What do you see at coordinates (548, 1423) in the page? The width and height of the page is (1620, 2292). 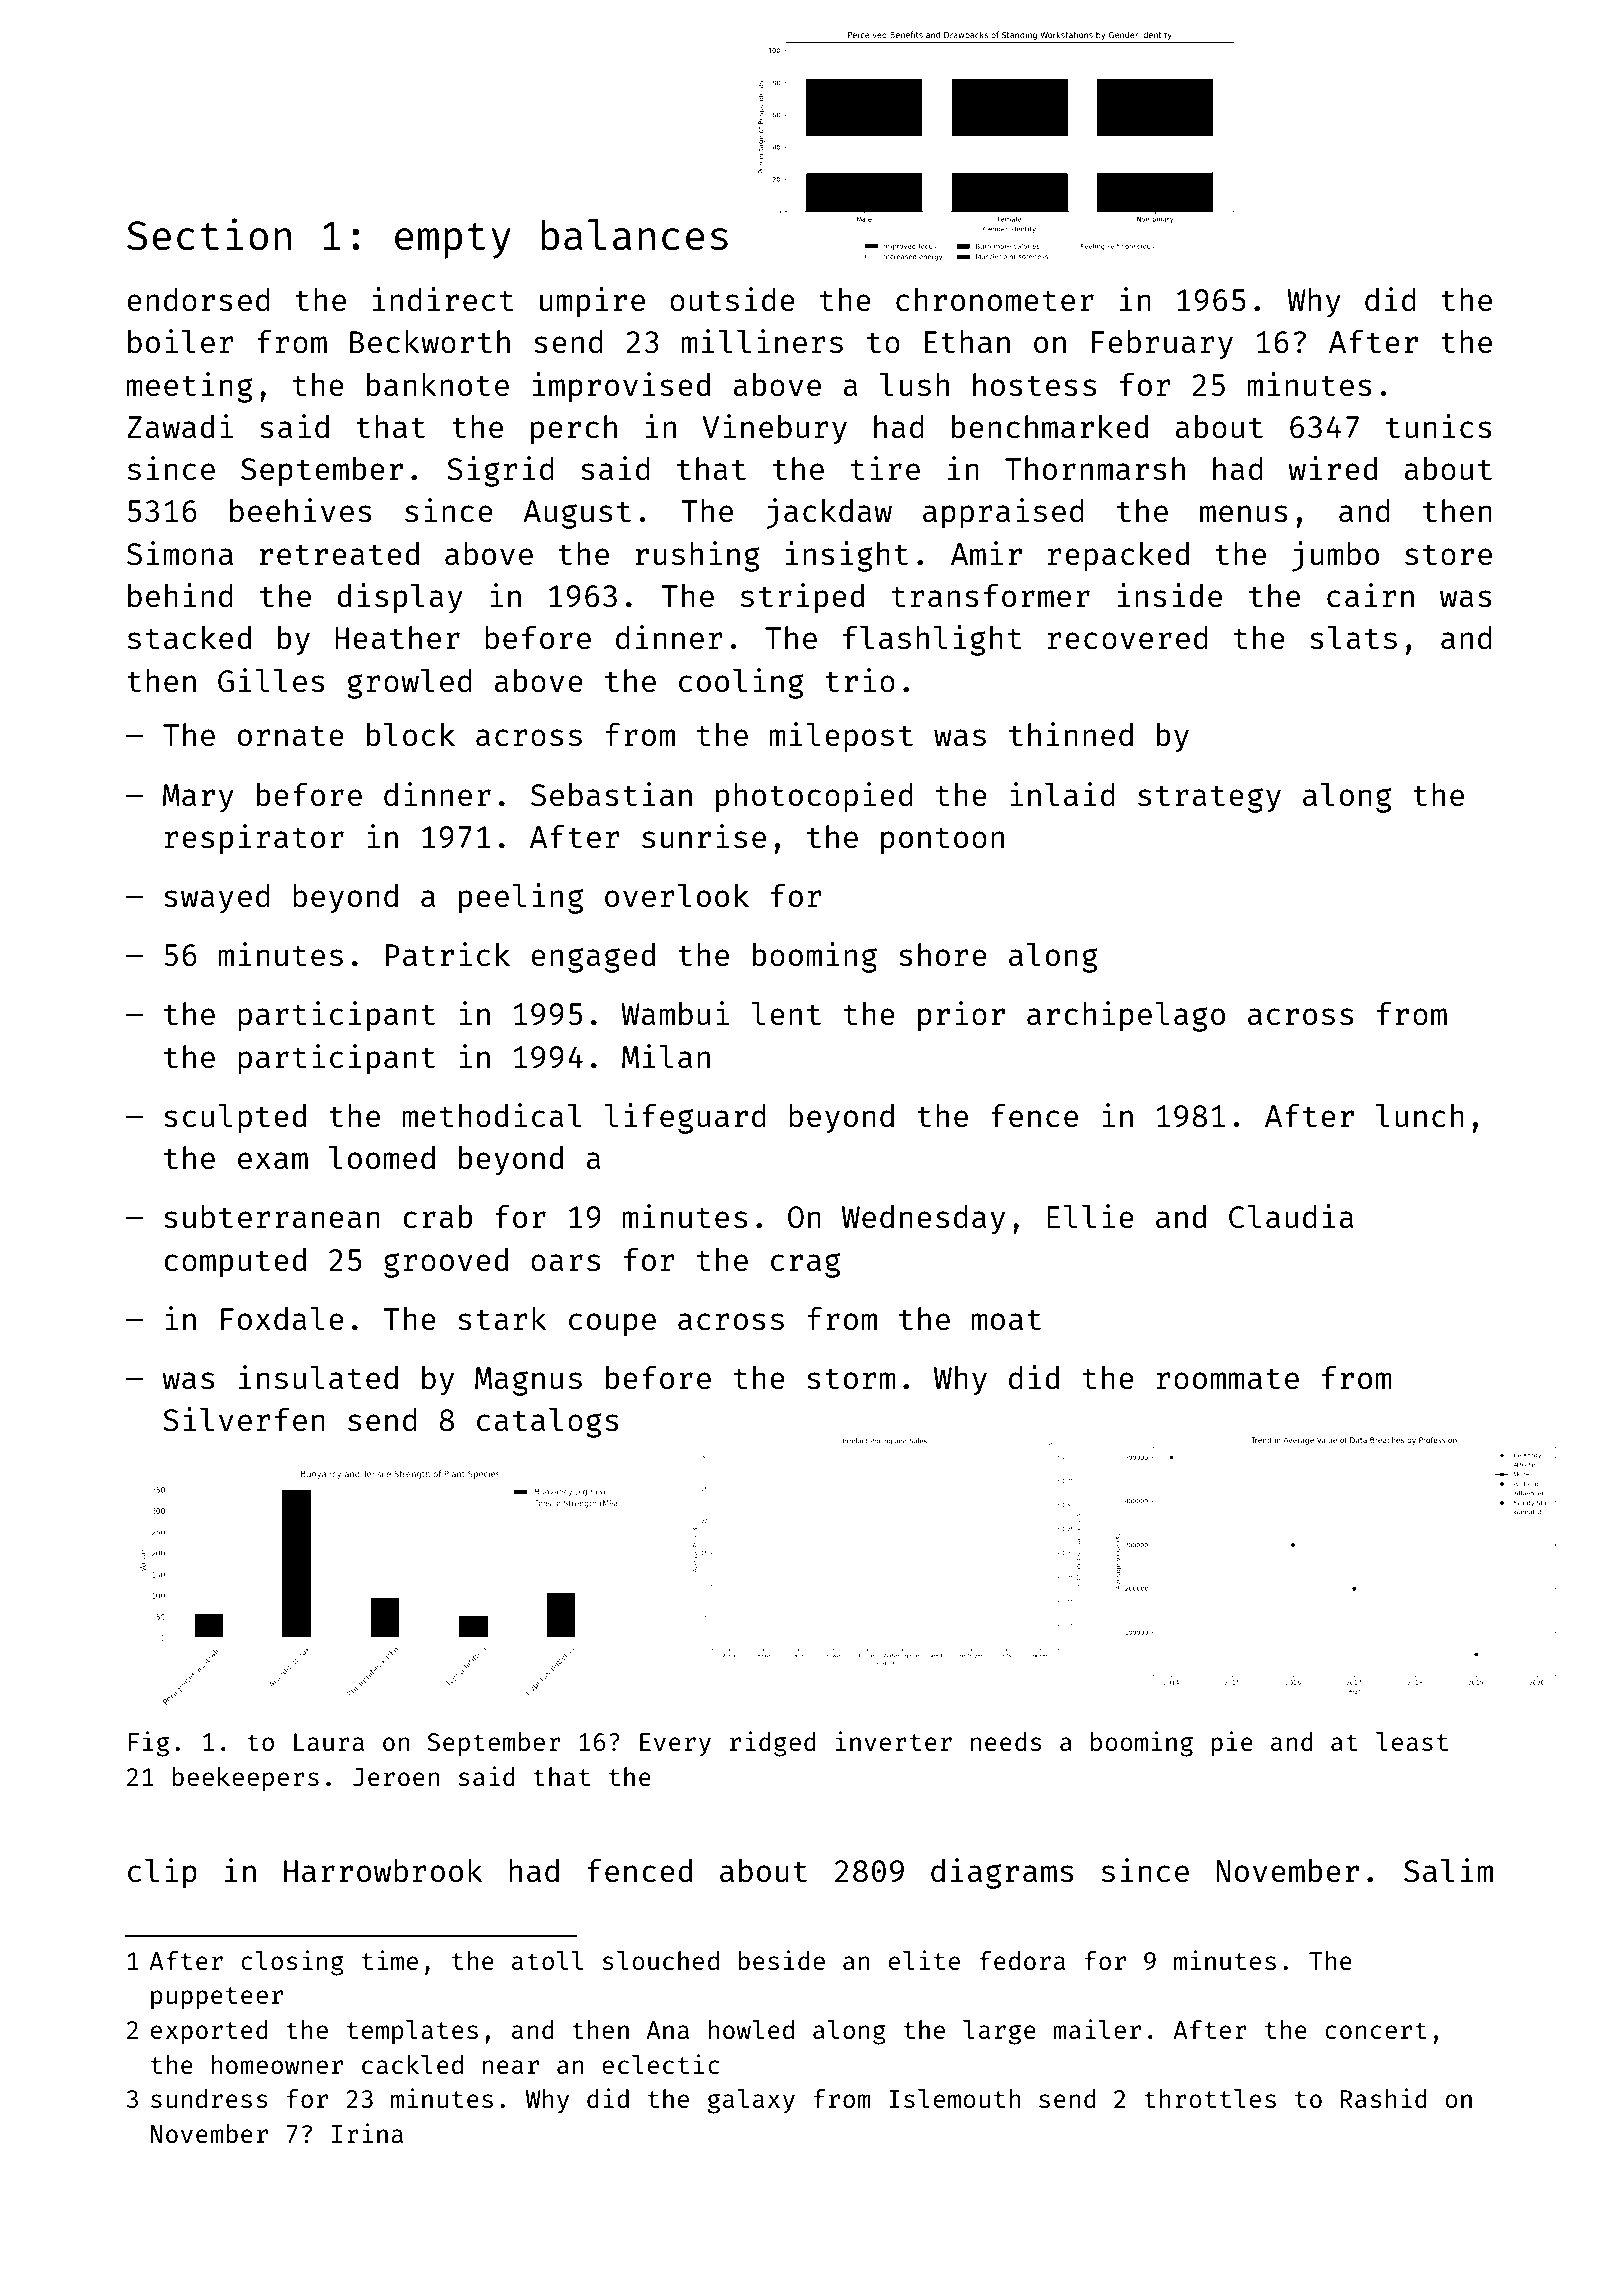 I see `catalogs` at bounding box center [548, 1423].
